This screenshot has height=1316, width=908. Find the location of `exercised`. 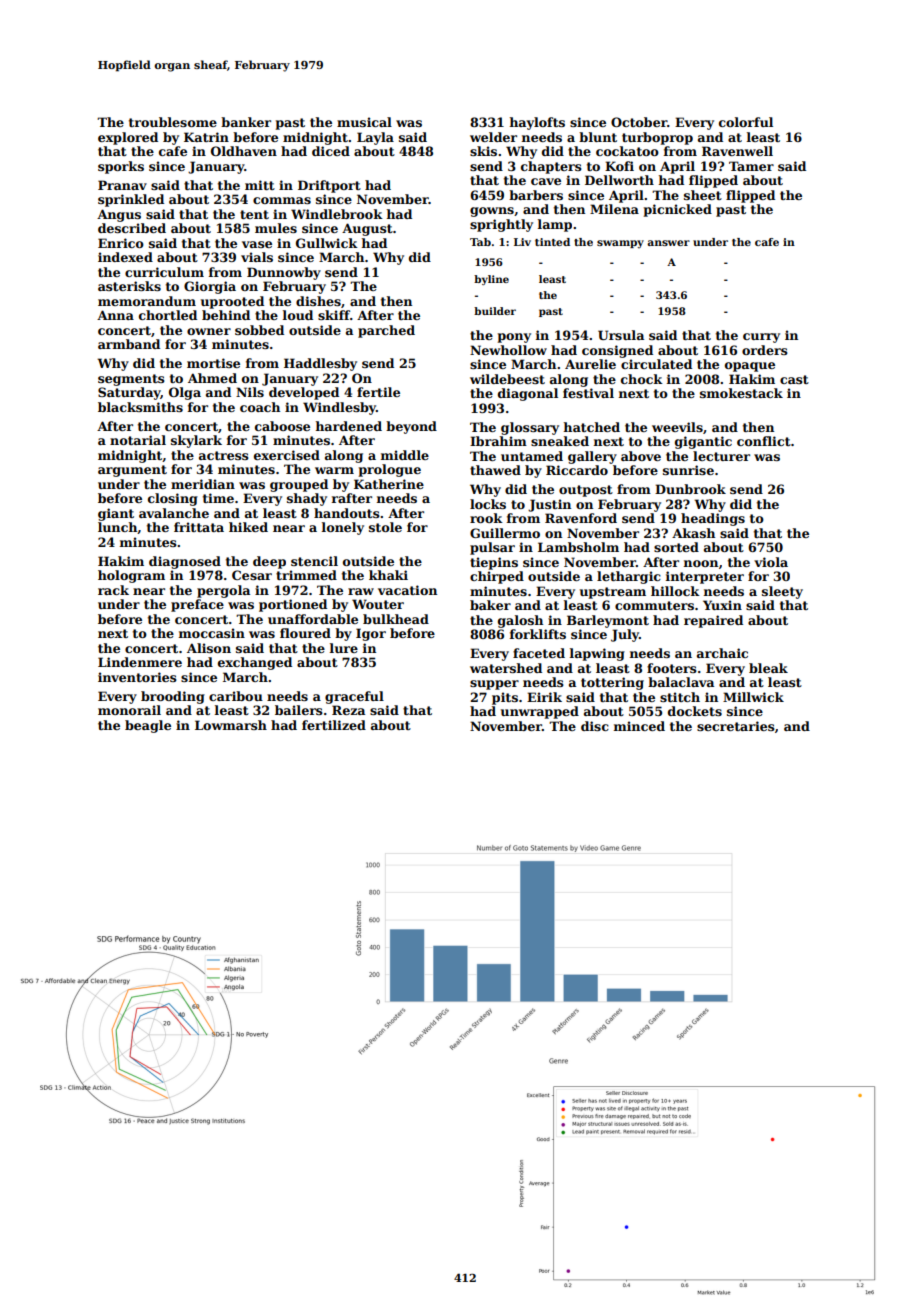

exercised is located at coordinates (287, 455).
